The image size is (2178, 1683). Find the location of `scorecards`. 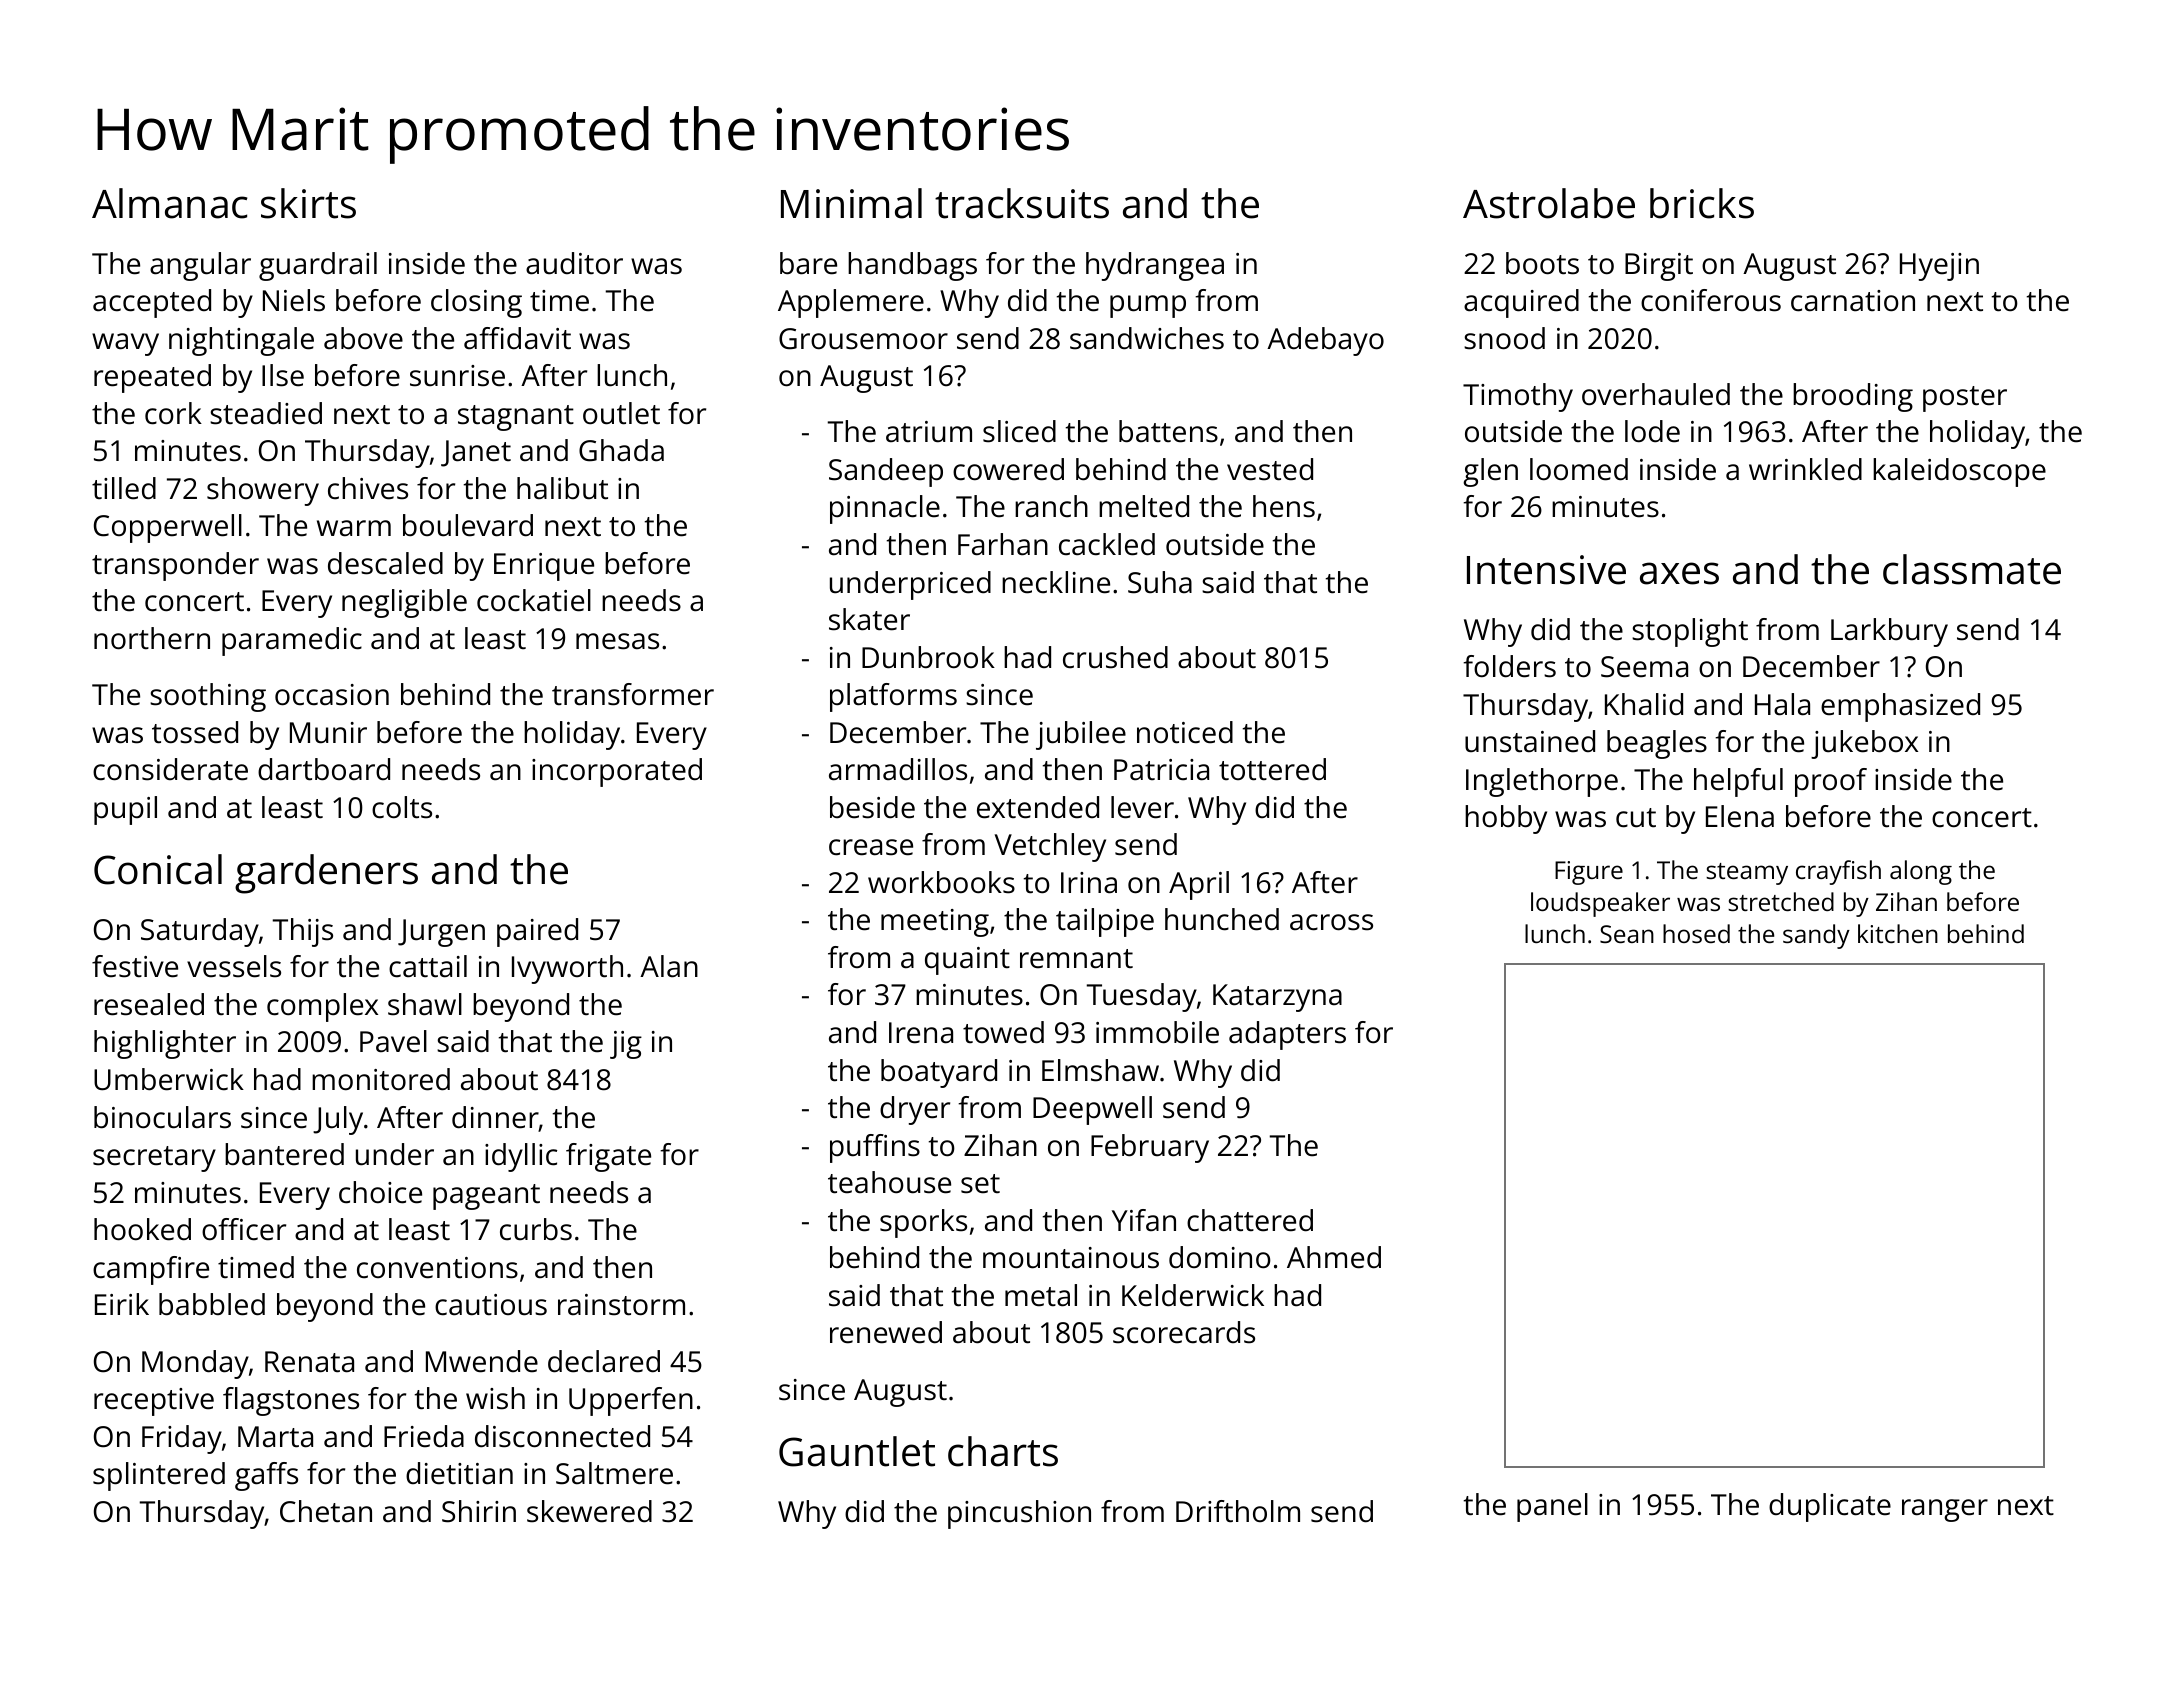

scorecards is located at coordinates (1184, 1332).
